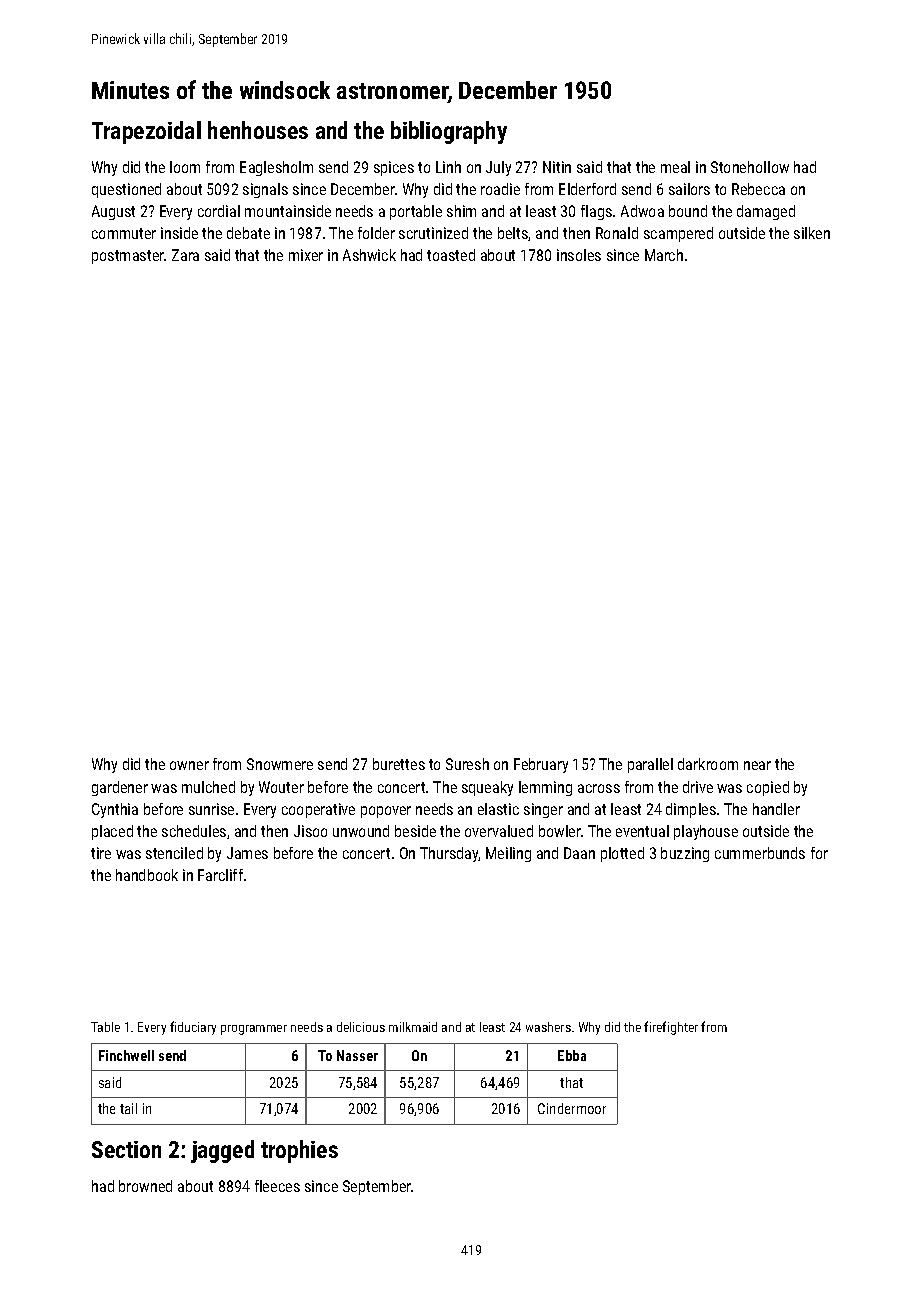 This screenshot has height=1308, width=924. Describe the element at coordinates (189, 765) in the screenshot. I see `owner` at that location.
